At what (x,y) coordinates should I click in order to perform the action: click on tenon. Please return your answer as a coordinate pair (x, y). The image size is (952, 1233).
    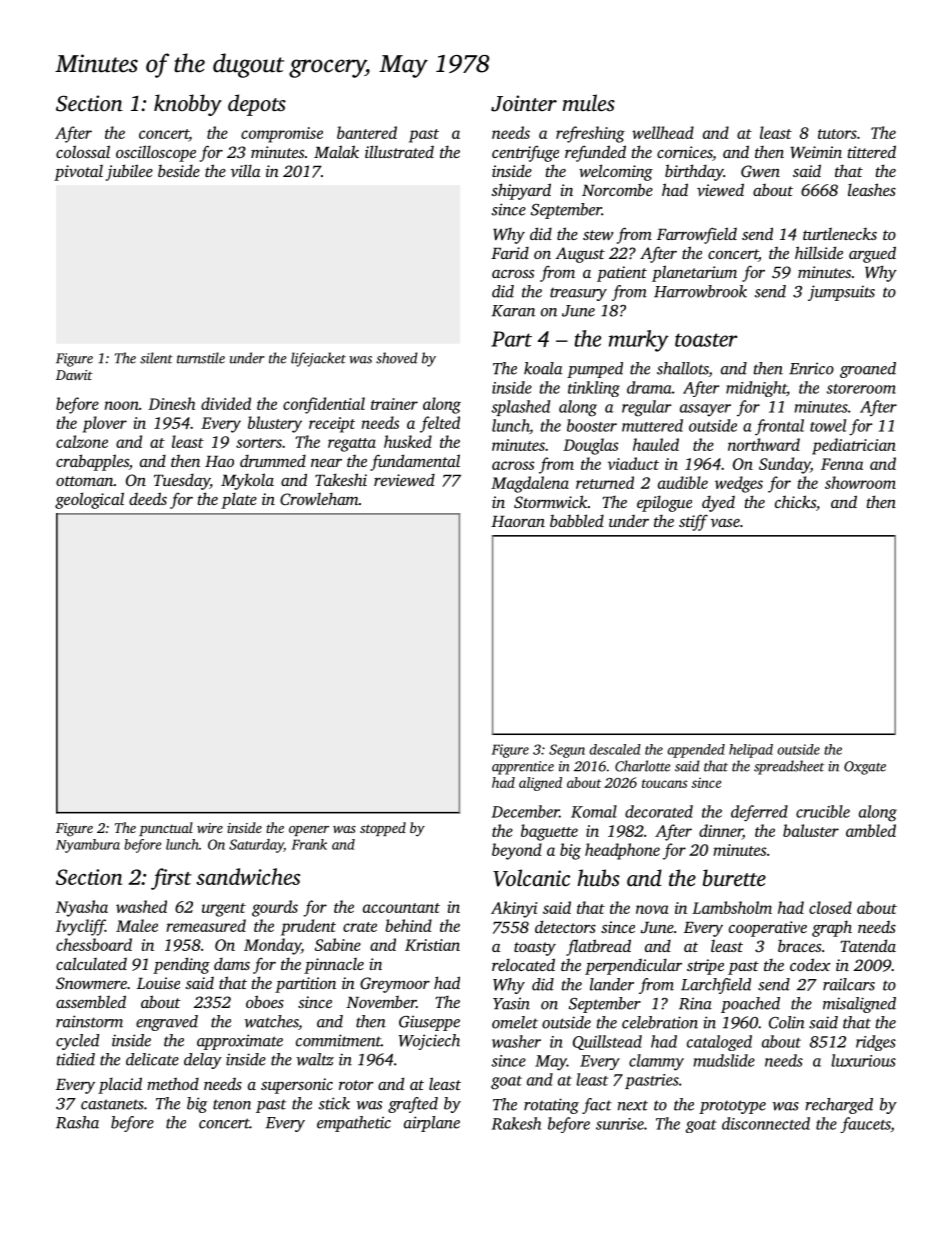
    Looking at the image, I should click on (232, 1105).
